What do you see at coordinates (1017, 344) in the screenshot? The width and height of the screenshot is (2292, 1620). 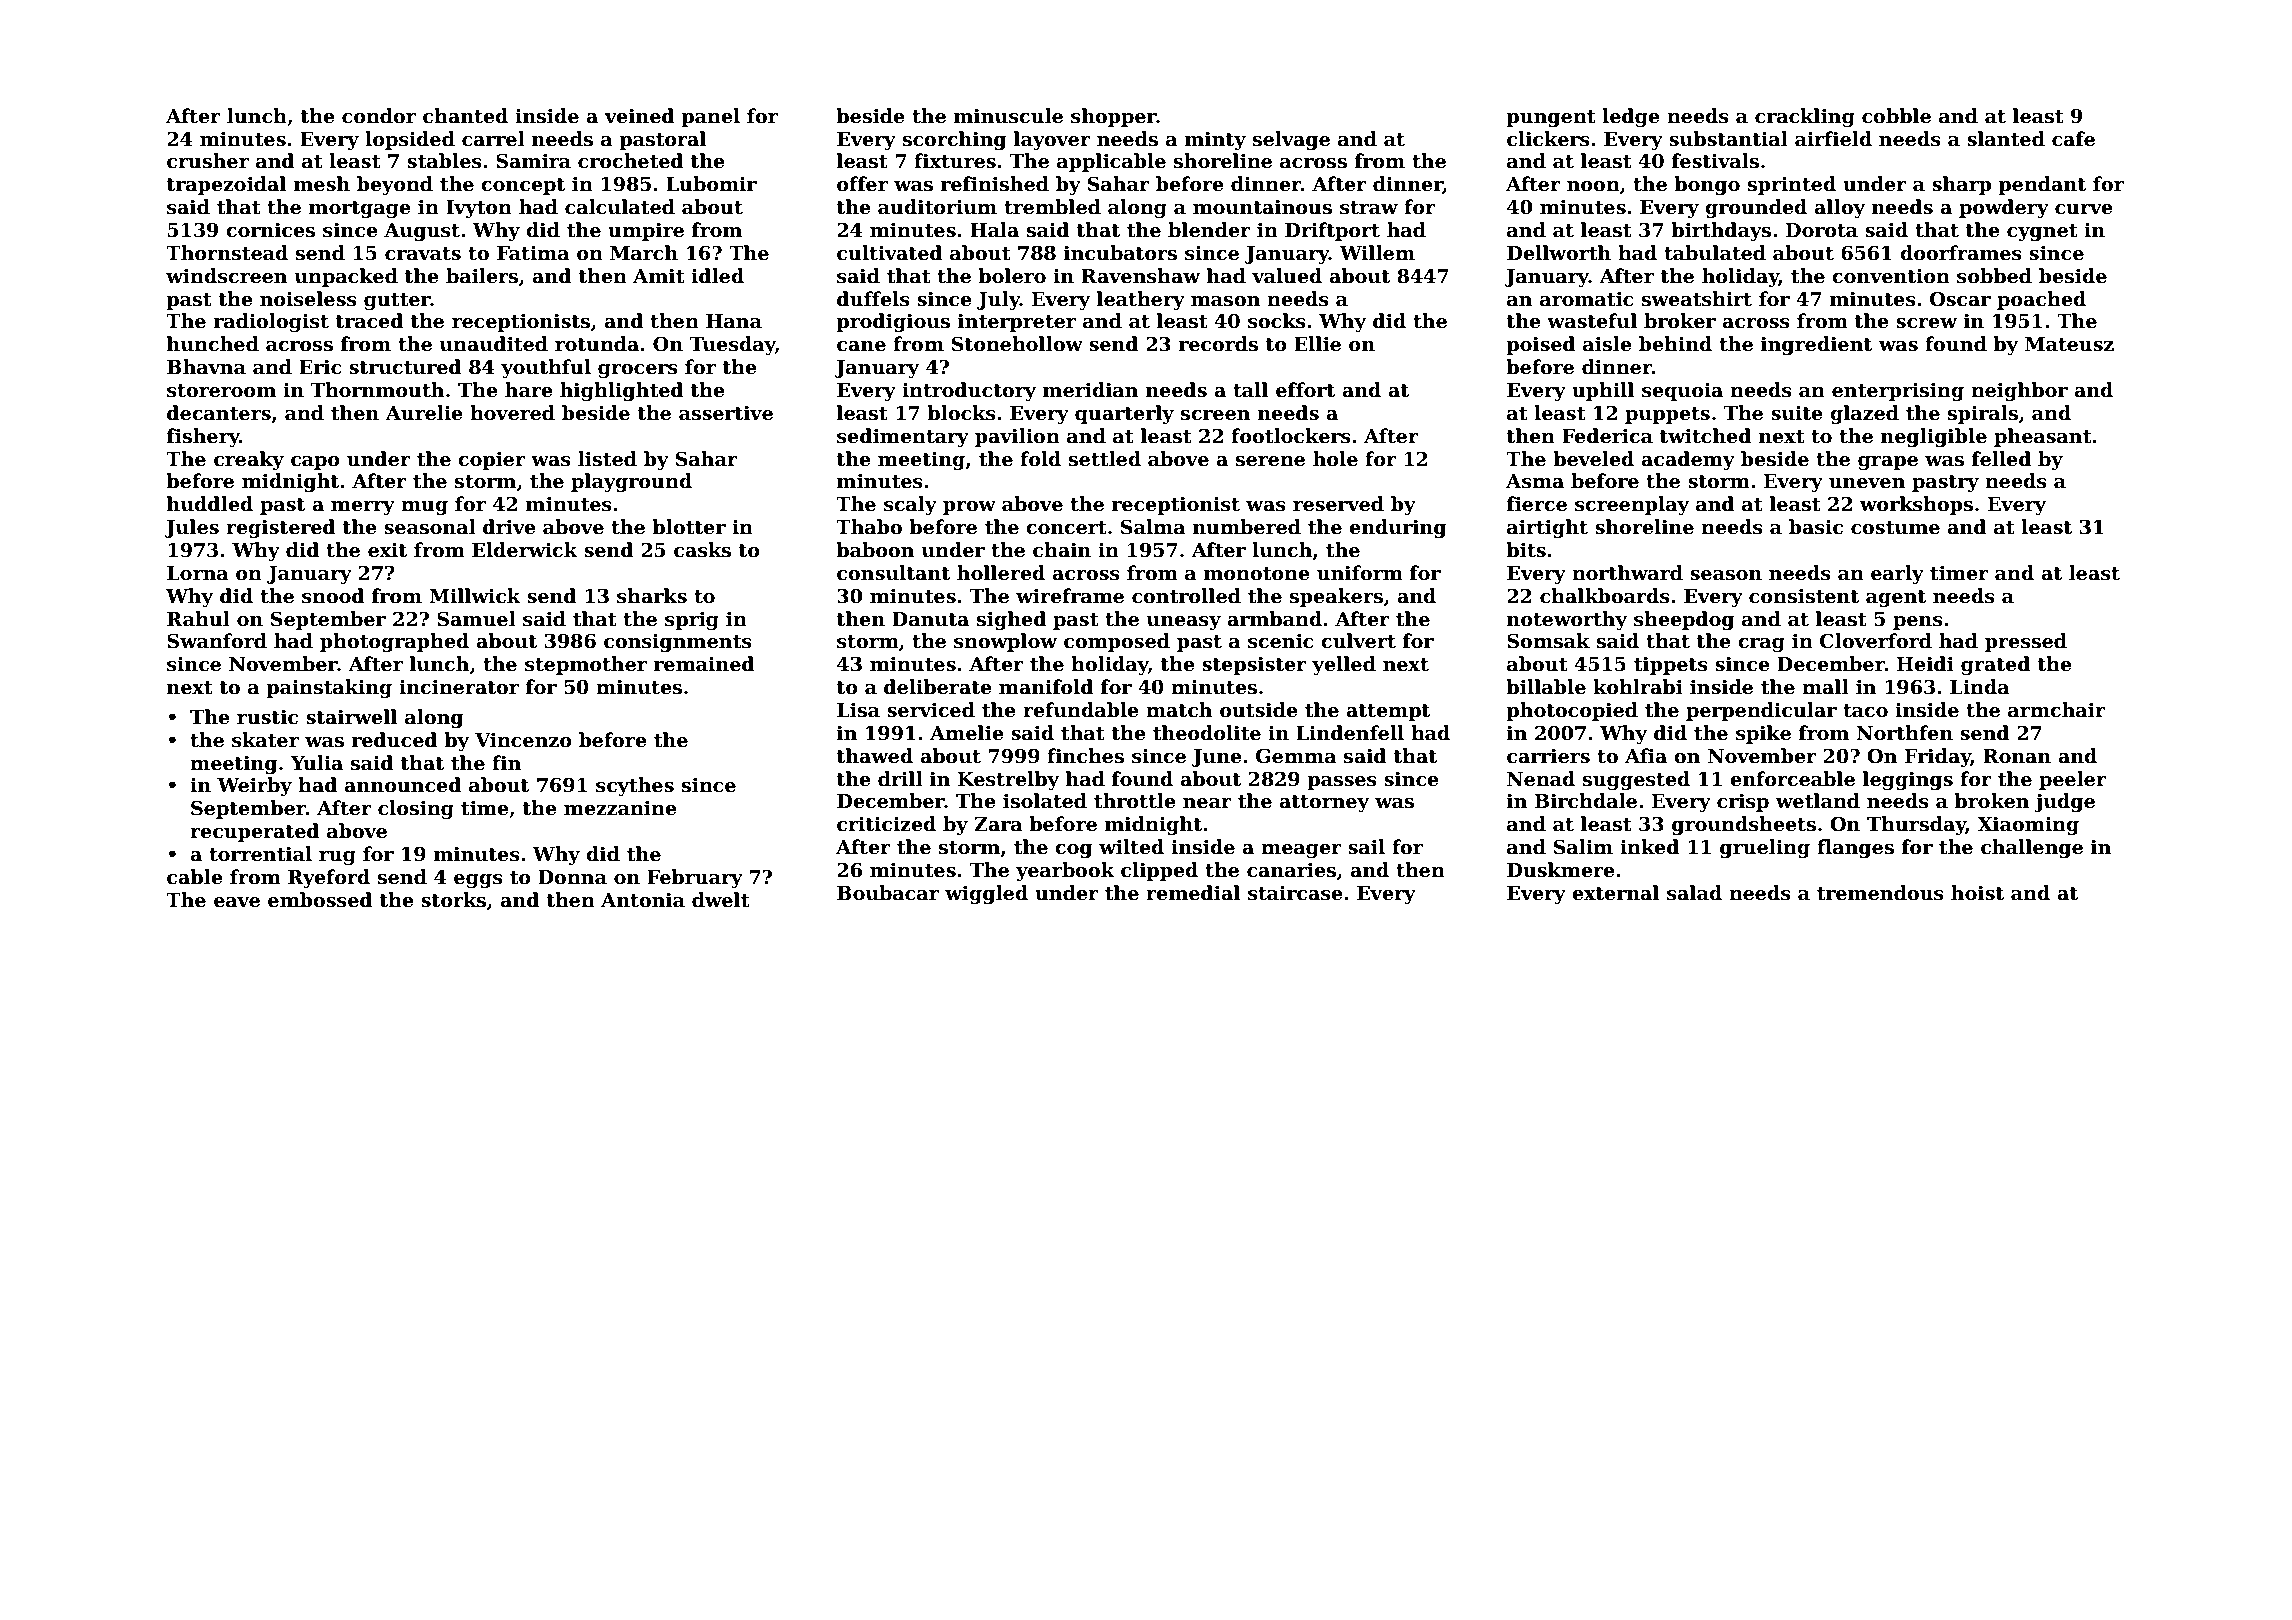 I see `Stonehollow` at bounding box center [1017, 344].
